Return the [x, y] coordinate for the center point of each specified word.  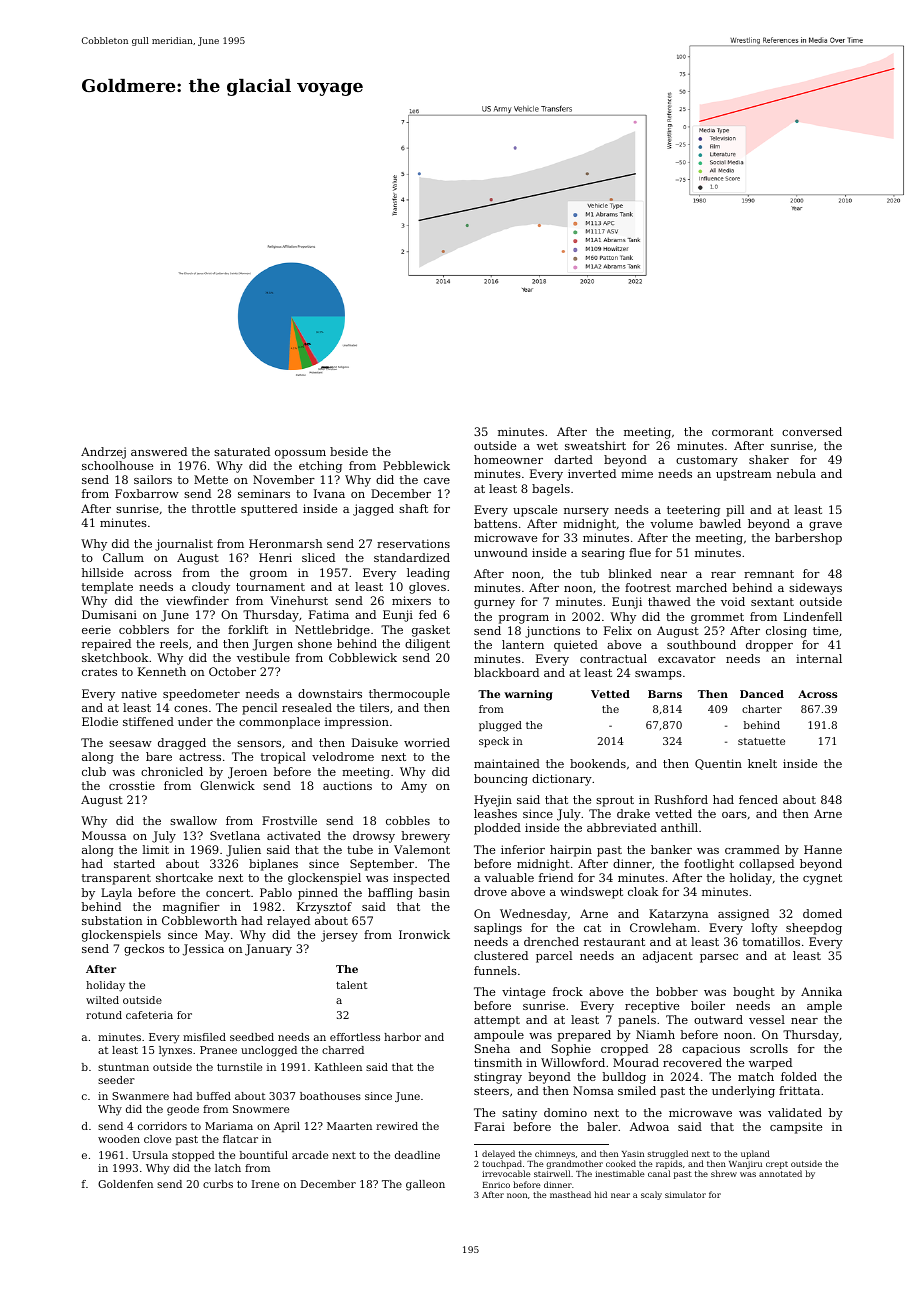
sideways [815, 589]
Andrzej [103, 453]
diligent [427, 645]
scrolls [769, 1048]
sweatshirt [595, 445]
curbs [218, 1184]
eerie [96, 629]
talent [351, 985]
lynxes [175, 1051]
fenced [758, 799]
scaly [651, 1195]
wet [547, 446]
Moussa [104, 835]
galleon [425, 1185]
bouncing [501, 780]
